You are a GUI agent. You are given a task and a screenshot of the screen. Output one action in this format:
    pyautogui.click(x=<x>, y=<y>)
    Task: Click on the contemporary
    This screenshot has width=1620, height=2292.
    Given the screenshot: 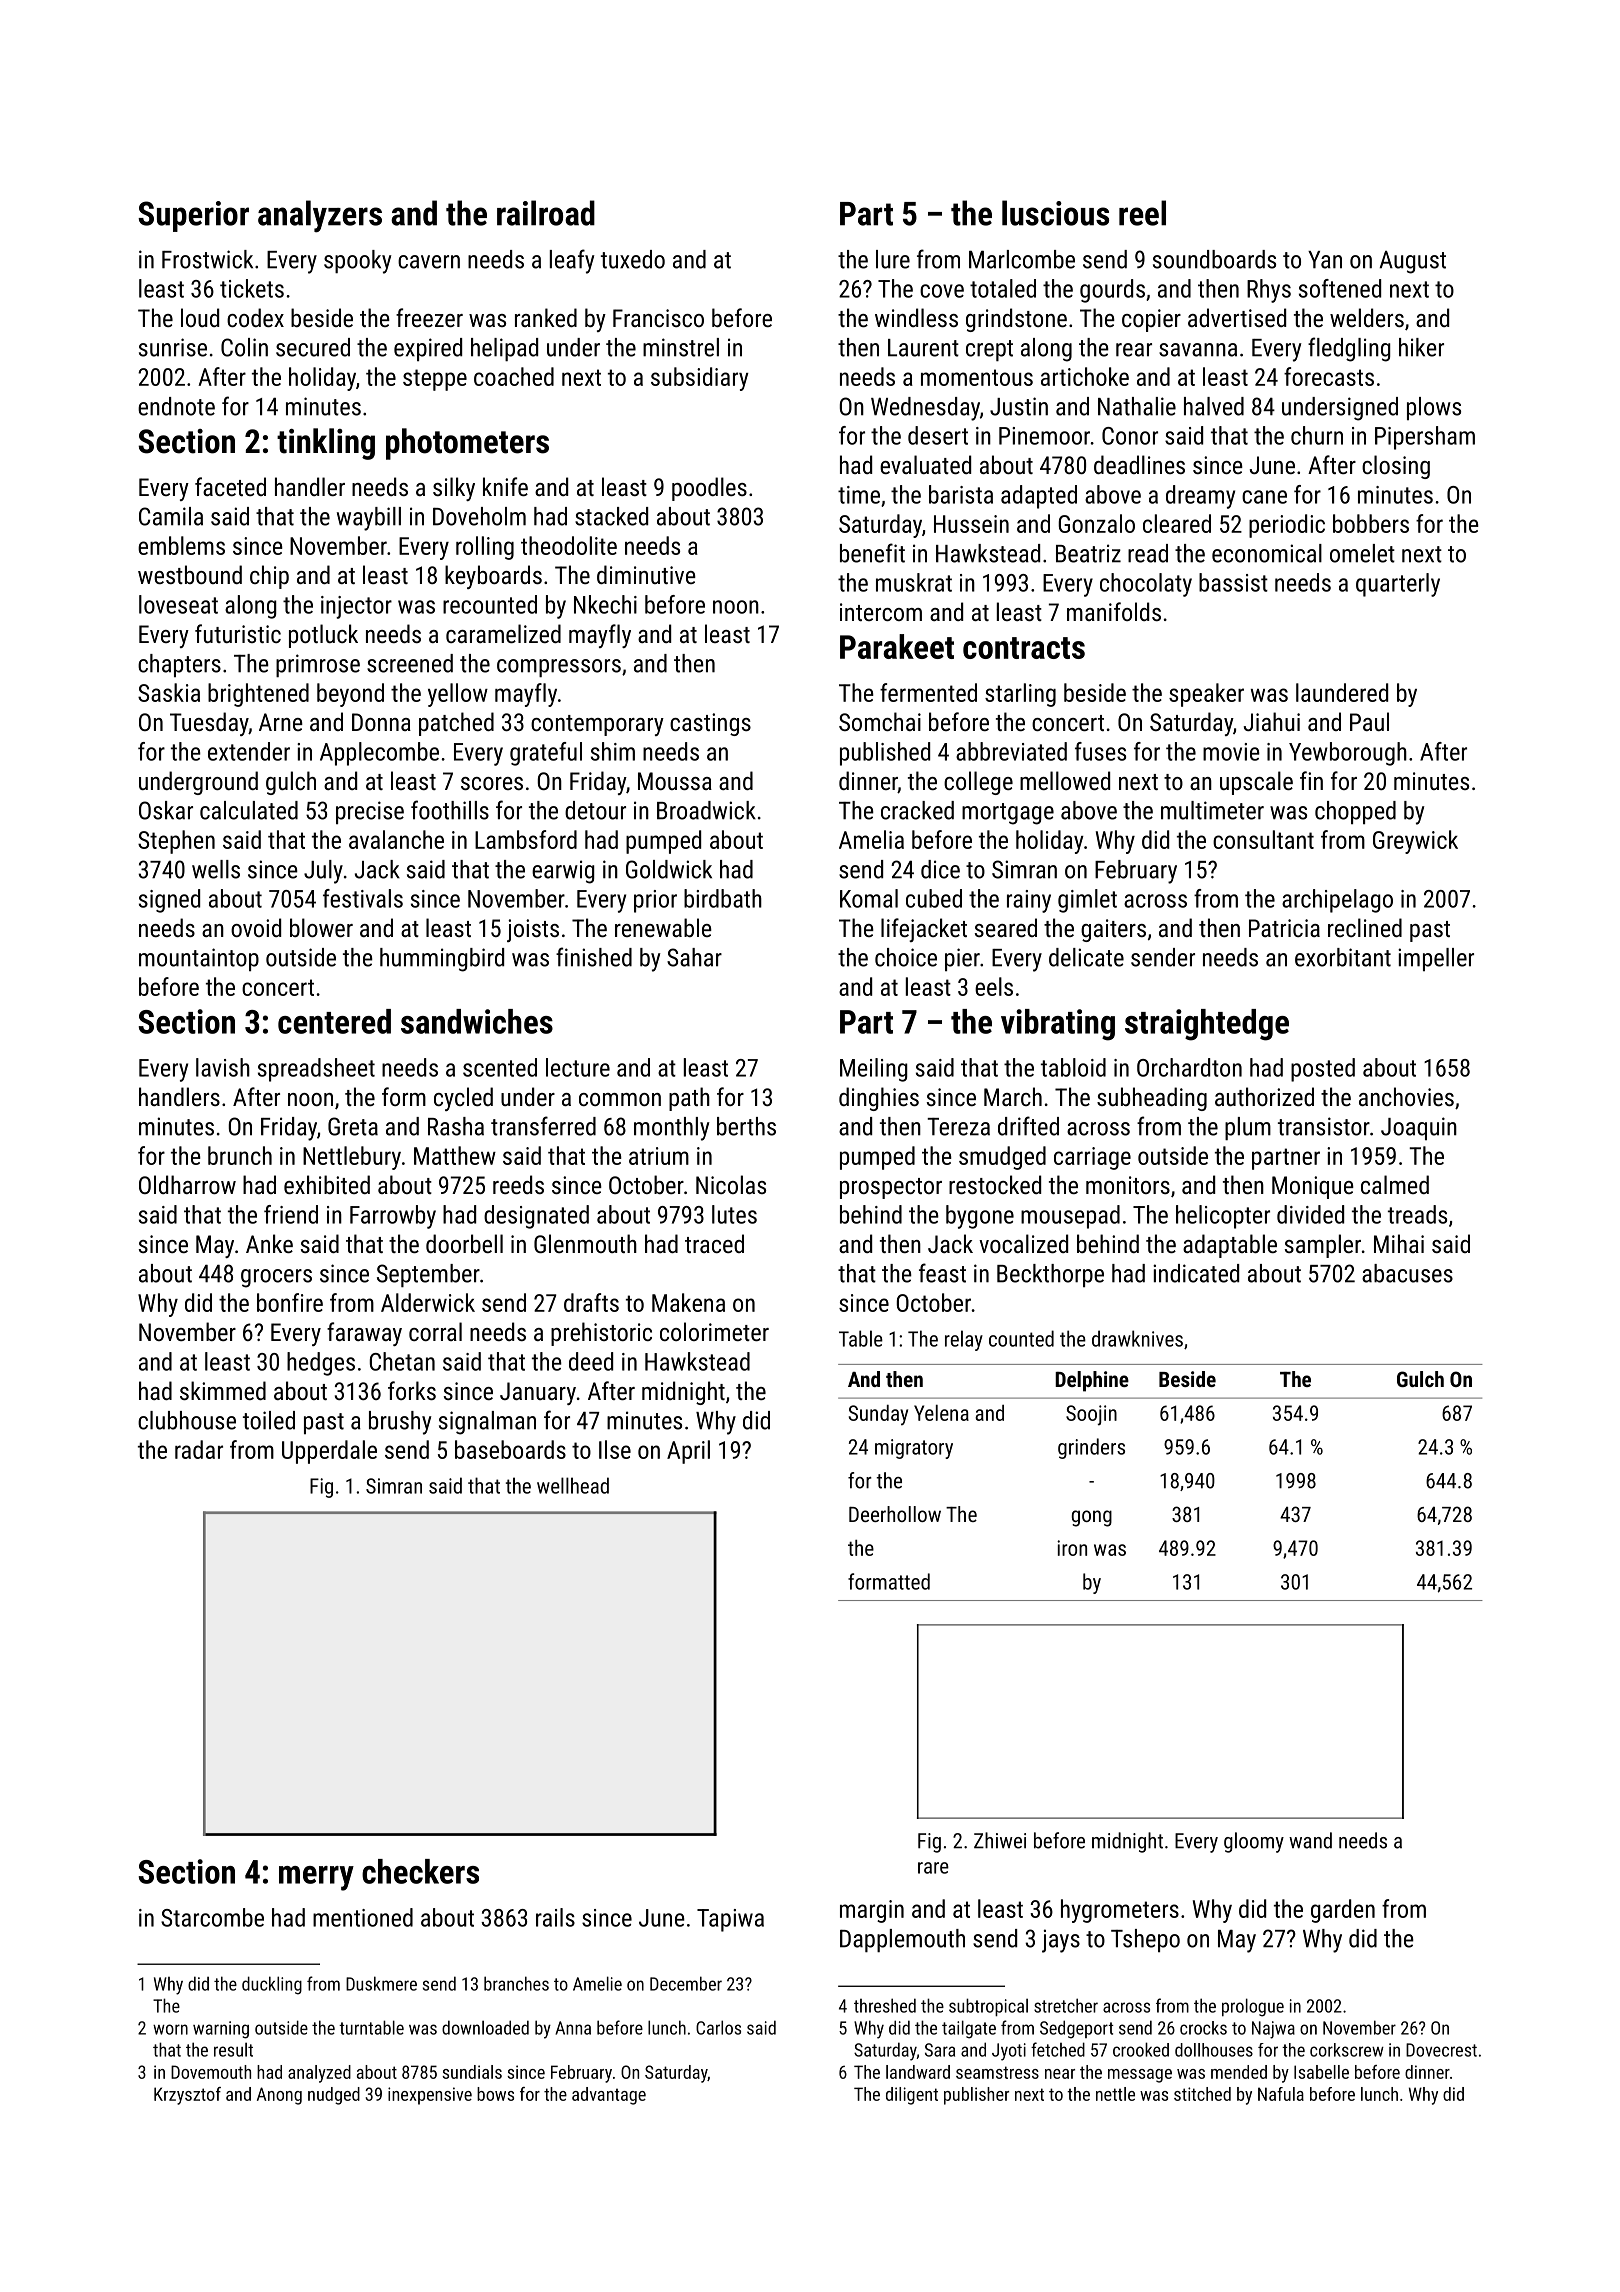 What is the action you would take?
    pyautogui.click(x=597, y=725)
